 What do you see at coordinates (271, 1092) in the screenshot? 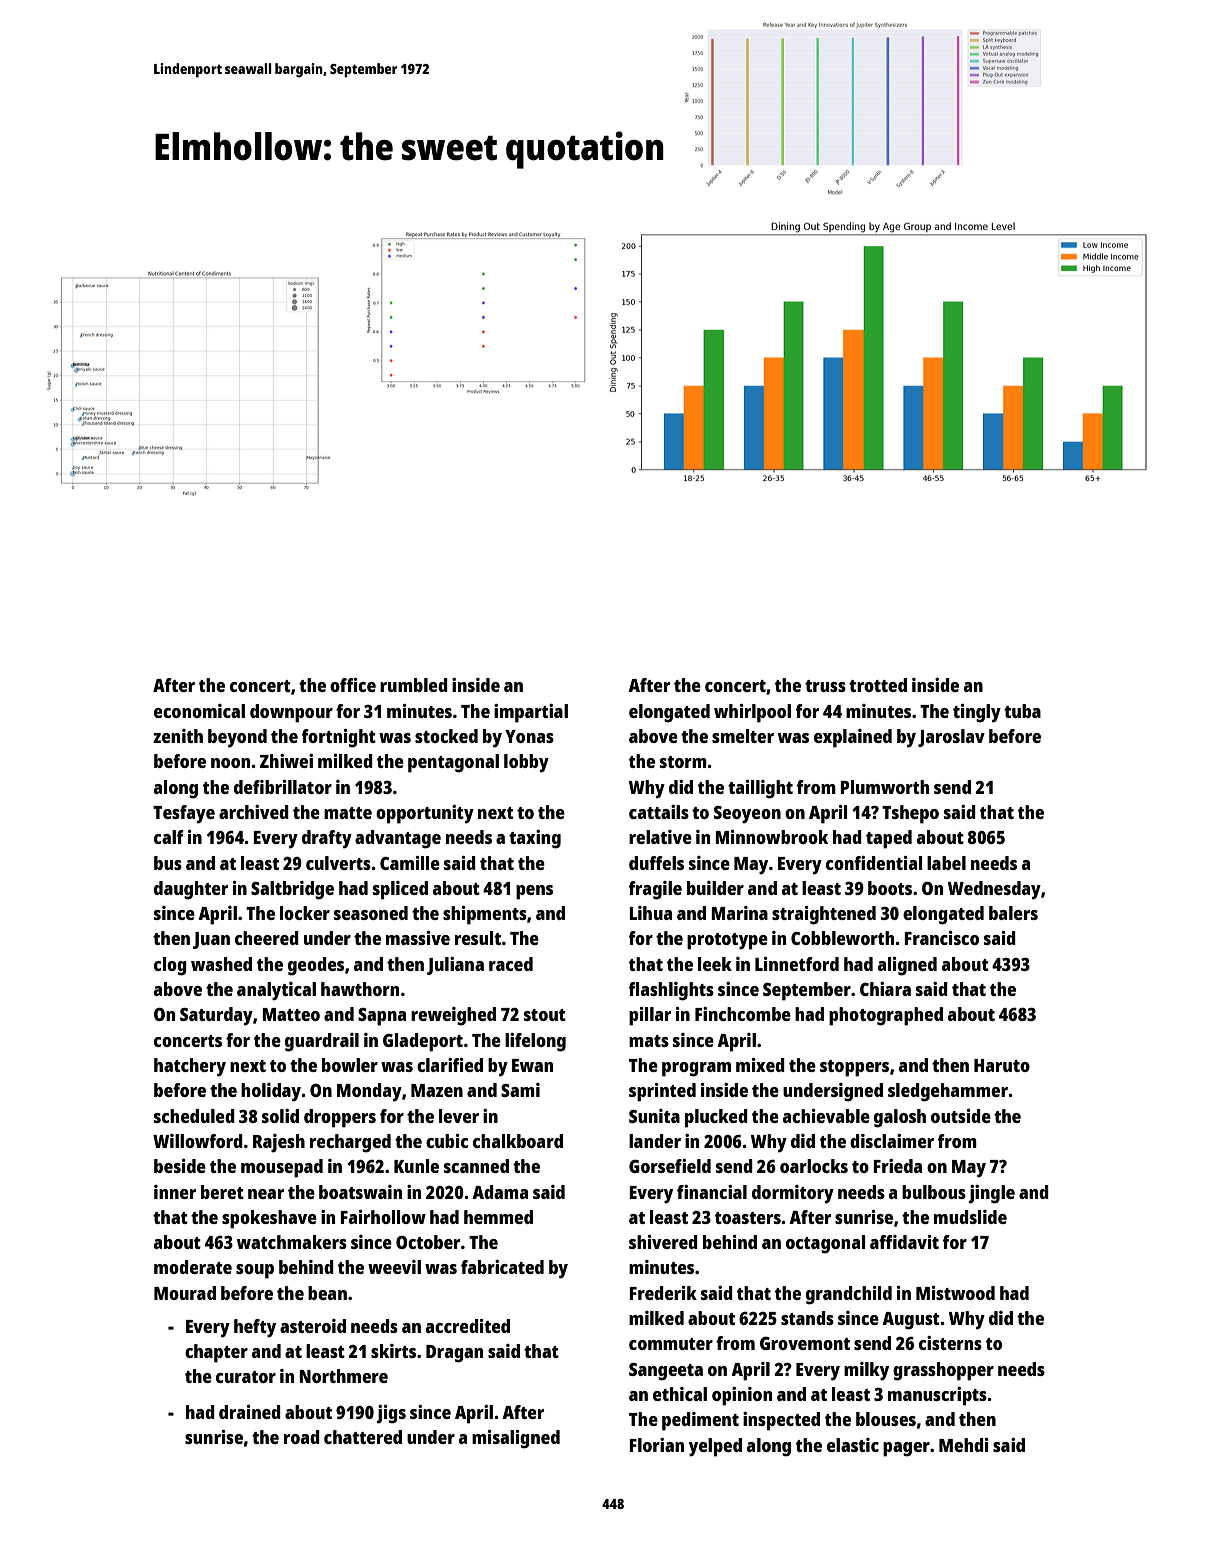
I see `holiday` at bounding box center [271, 1092].
